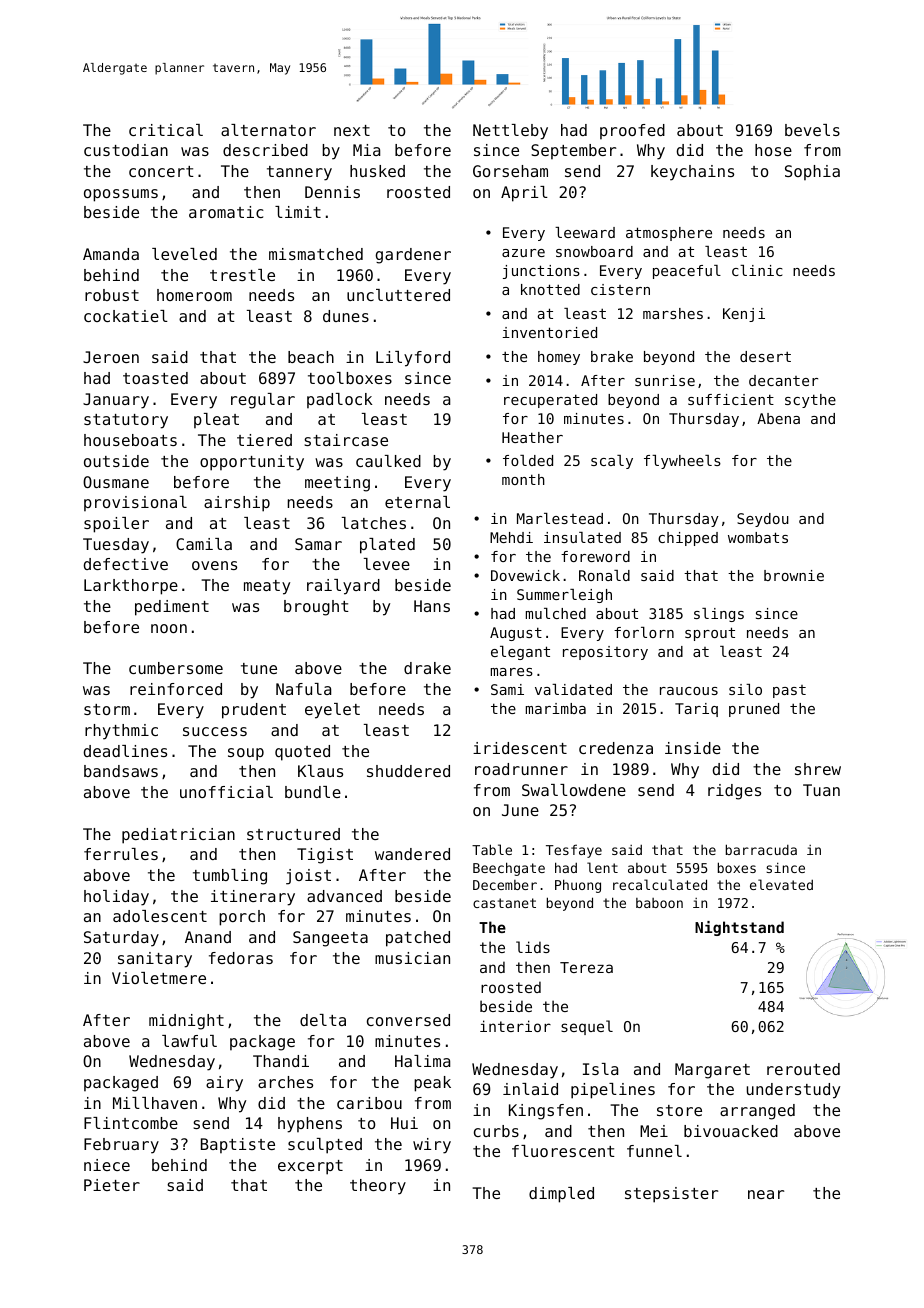 Image resolution: width=924 pixels, height=1308 pixels. What do you see at coordinates (427, 668) in the document?
I see `drake` at bounding box center [427, 668].
